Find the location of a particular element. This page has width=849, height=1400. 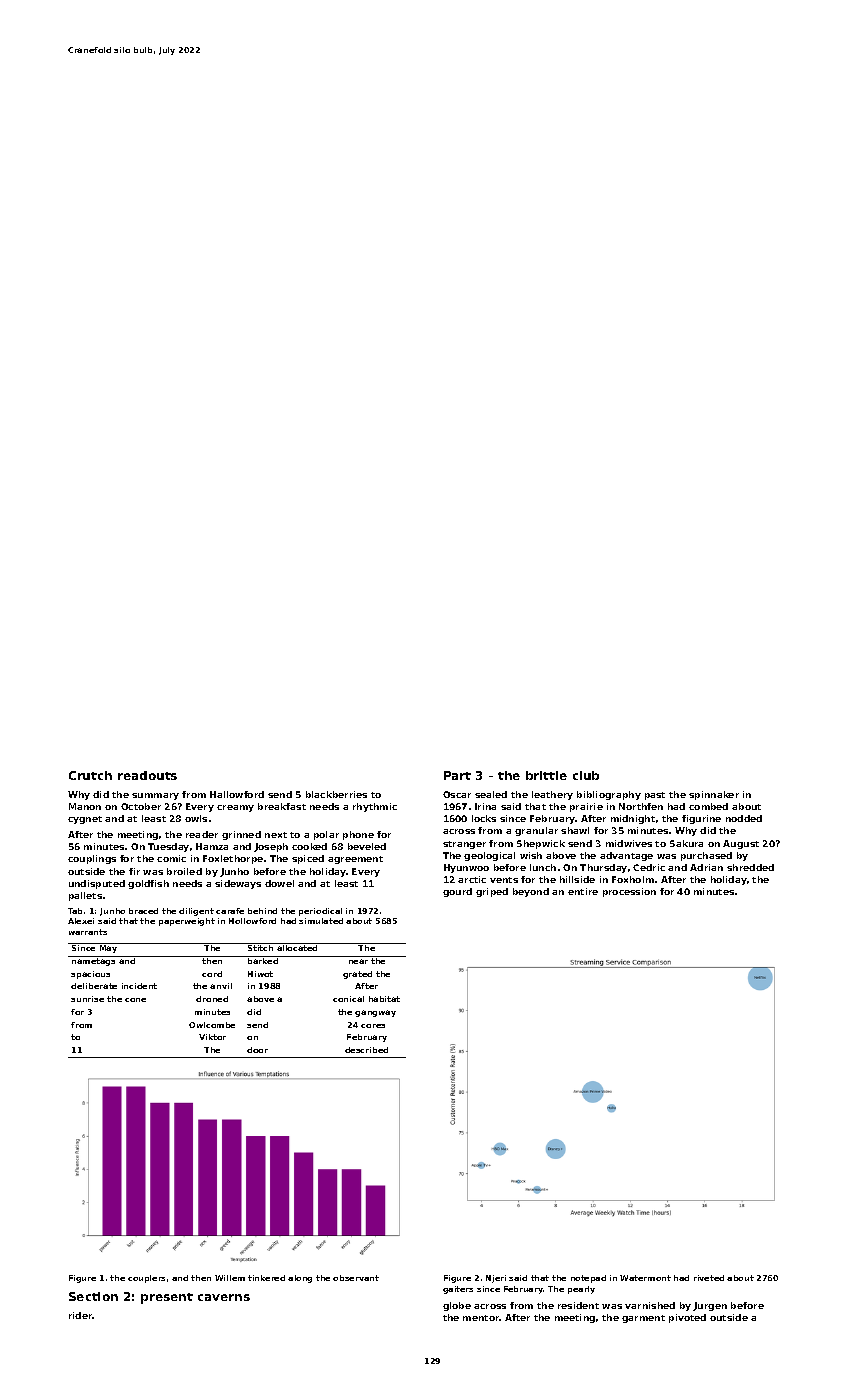

gourd is located at coordinates (457, 892).
